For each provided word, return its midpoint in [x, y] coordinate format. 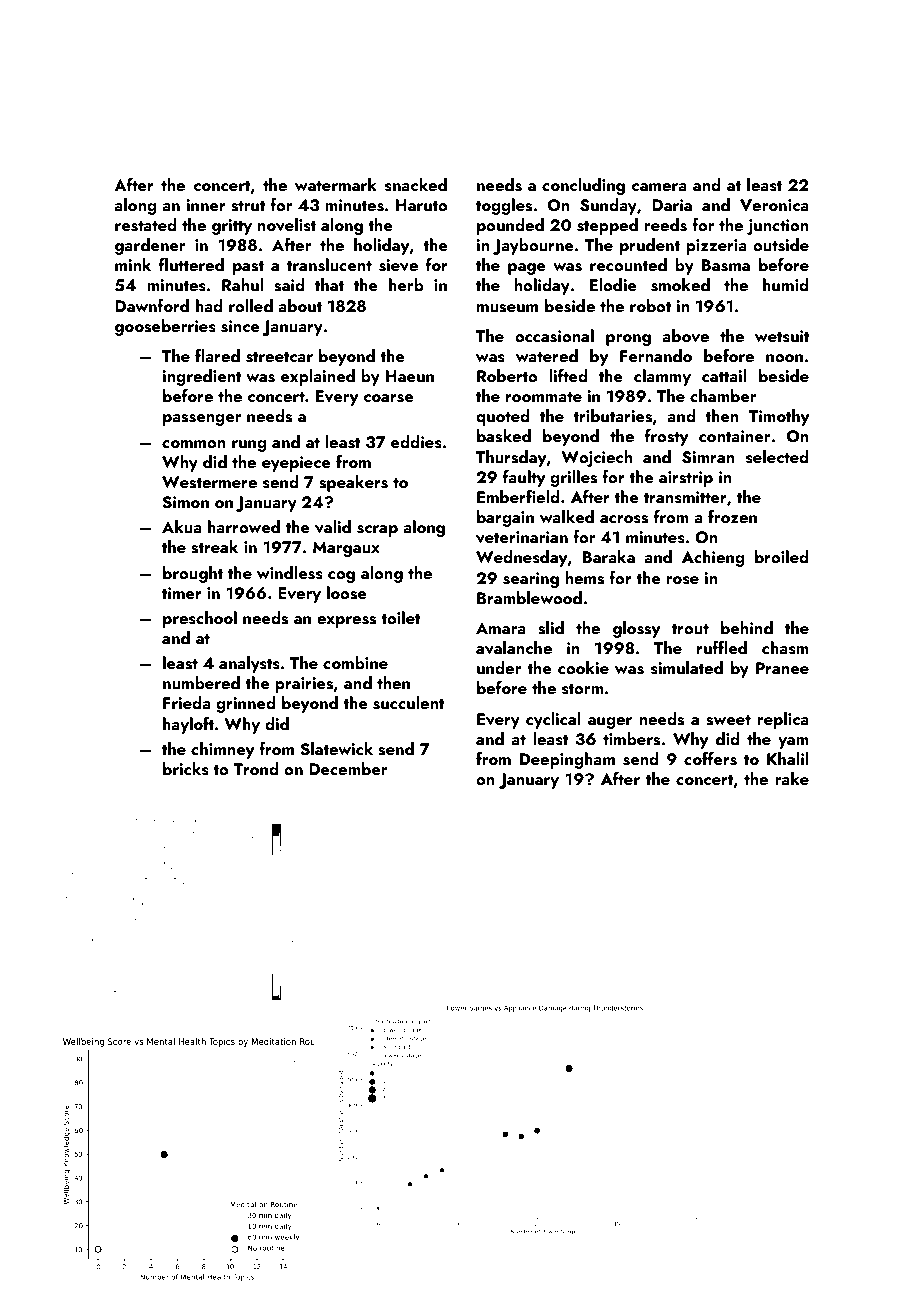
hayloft [188, 725]
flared [217, 355]
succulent [409, 703]
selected [777, 457]
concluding [583, 186]
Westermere [209, 482]
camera [659, 187]
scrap [377, 531]
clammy [662, 377]
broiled [782, 556]
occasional [554, 336]
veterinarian [522, 537]
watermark [336, 184]
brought [193, 574]
